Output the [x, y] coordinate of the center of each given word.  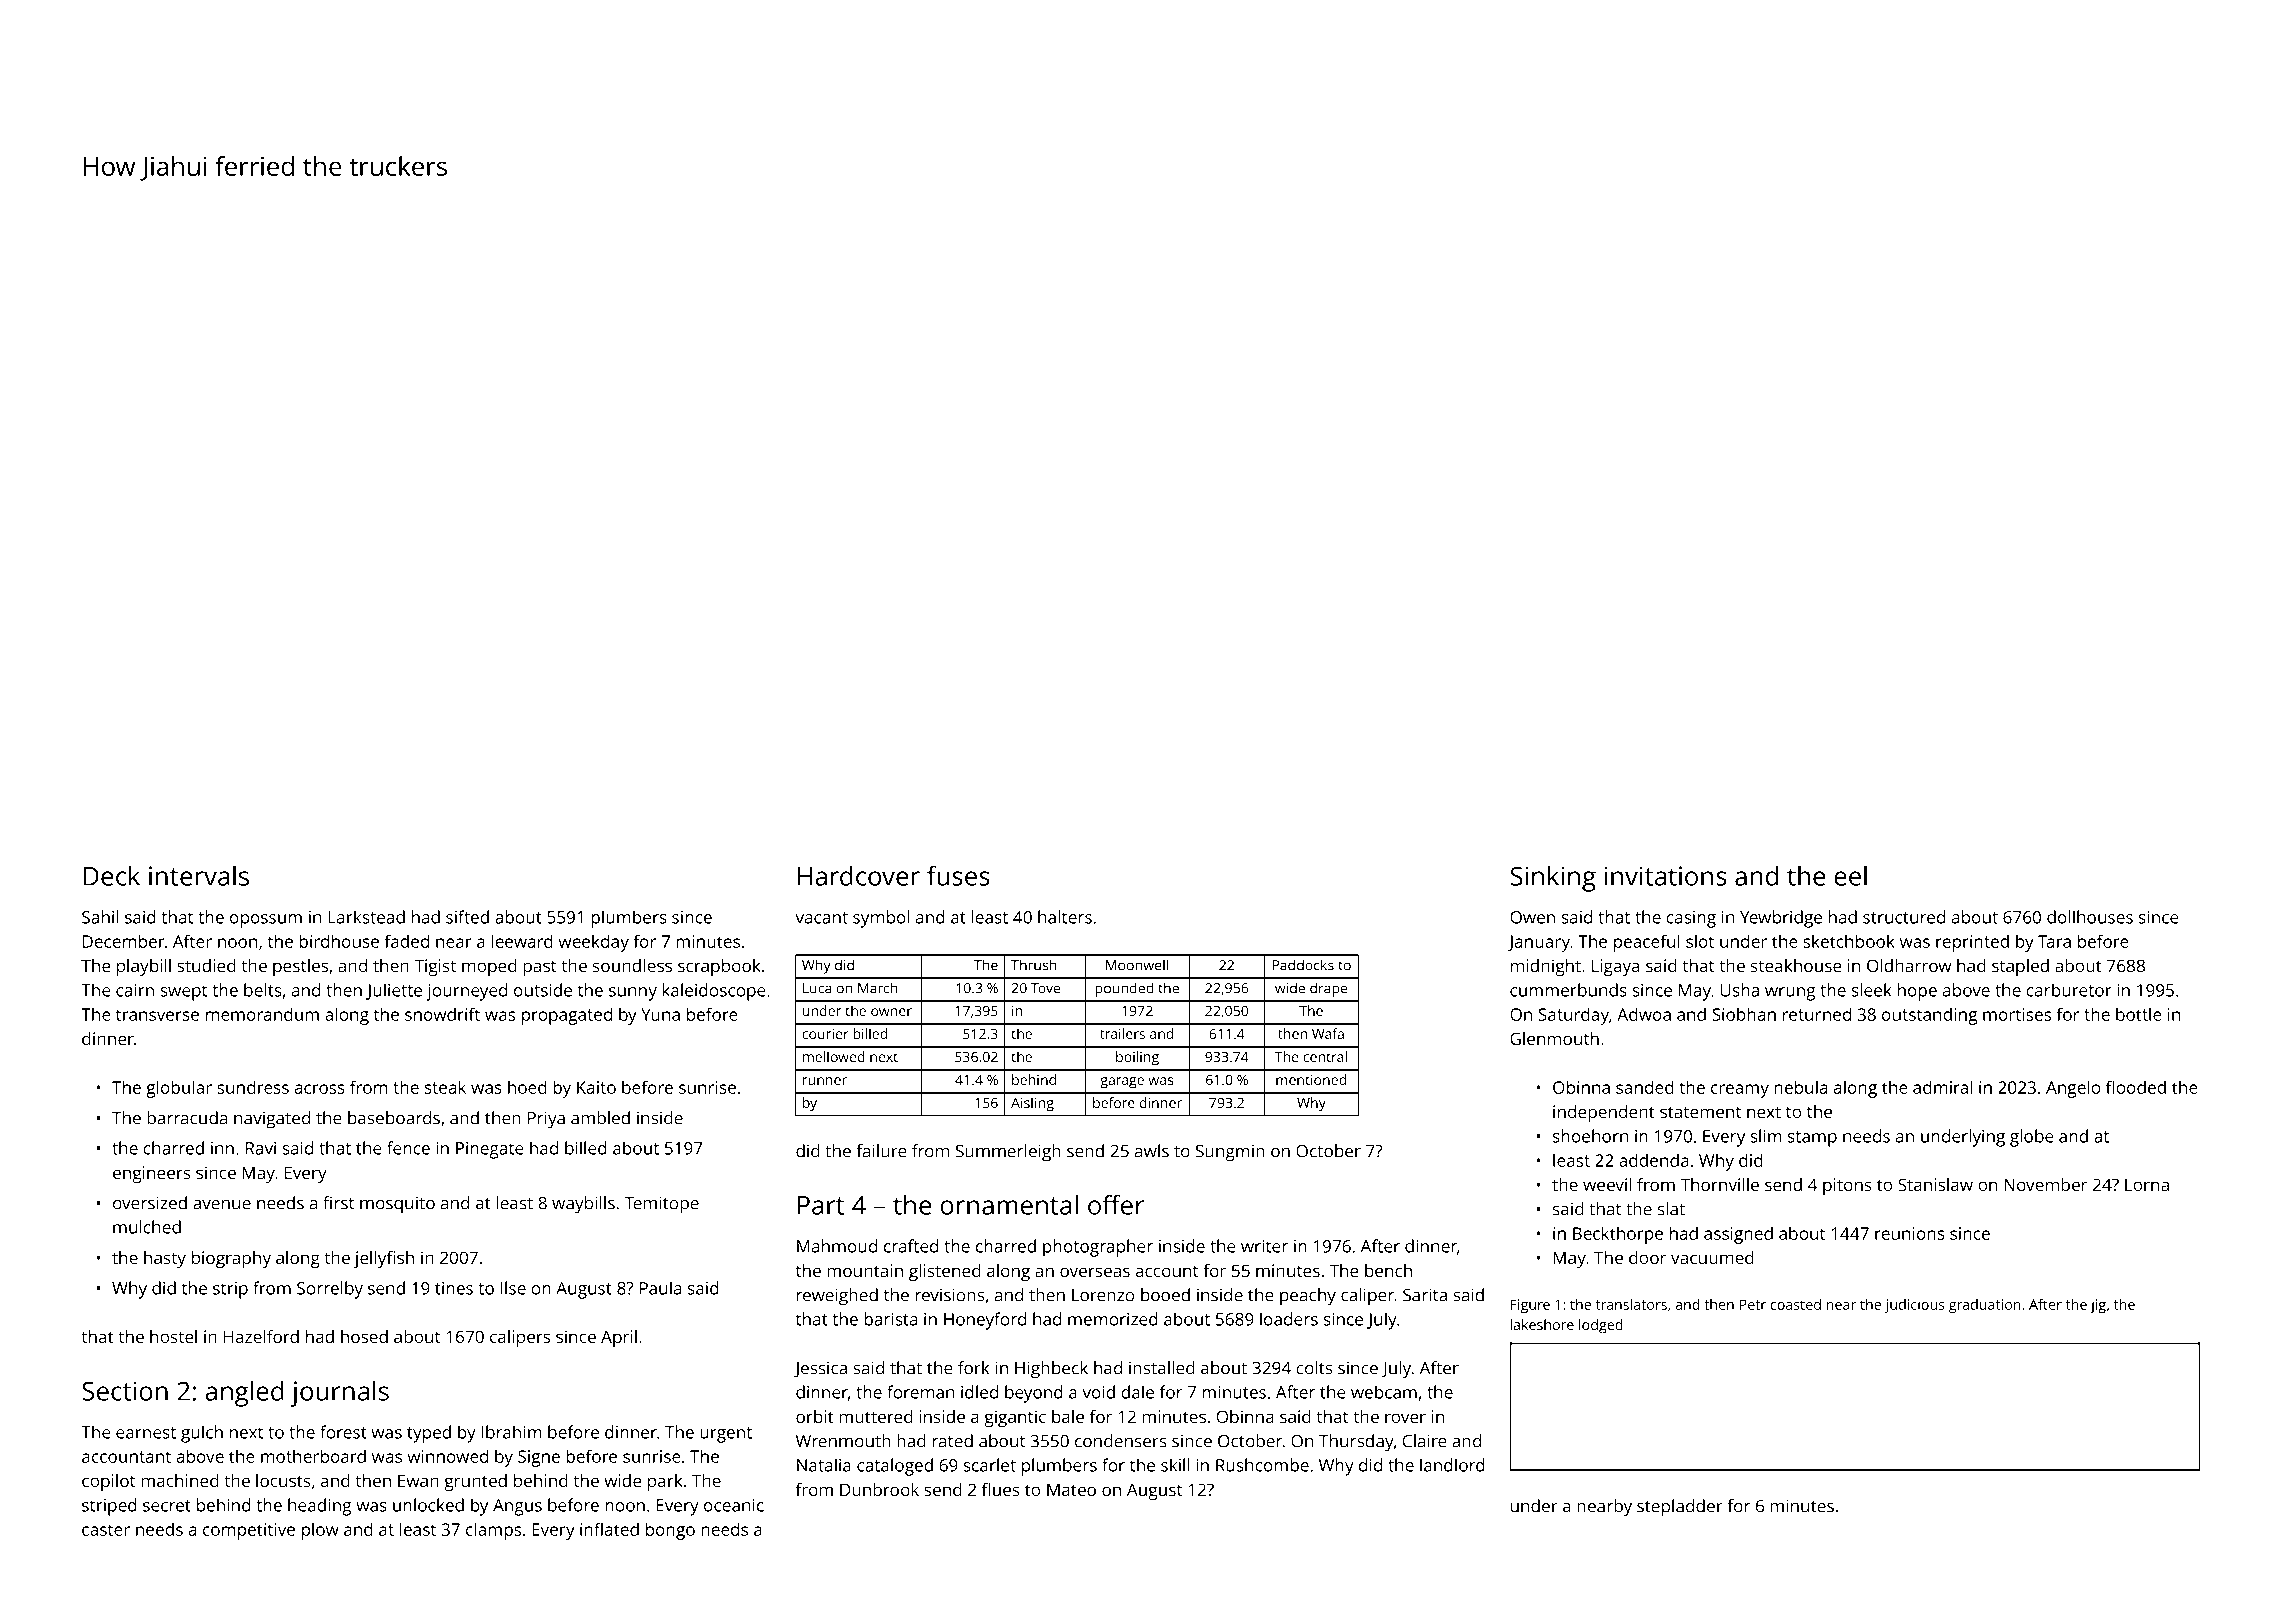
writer [1264, 1246]
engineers [152, 1174]
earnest [146, 1433]
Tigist [435, 967]
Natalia [824, 1465]
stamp [1812, 1139]
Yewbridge [1781, 919]
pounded [1124, 989]
